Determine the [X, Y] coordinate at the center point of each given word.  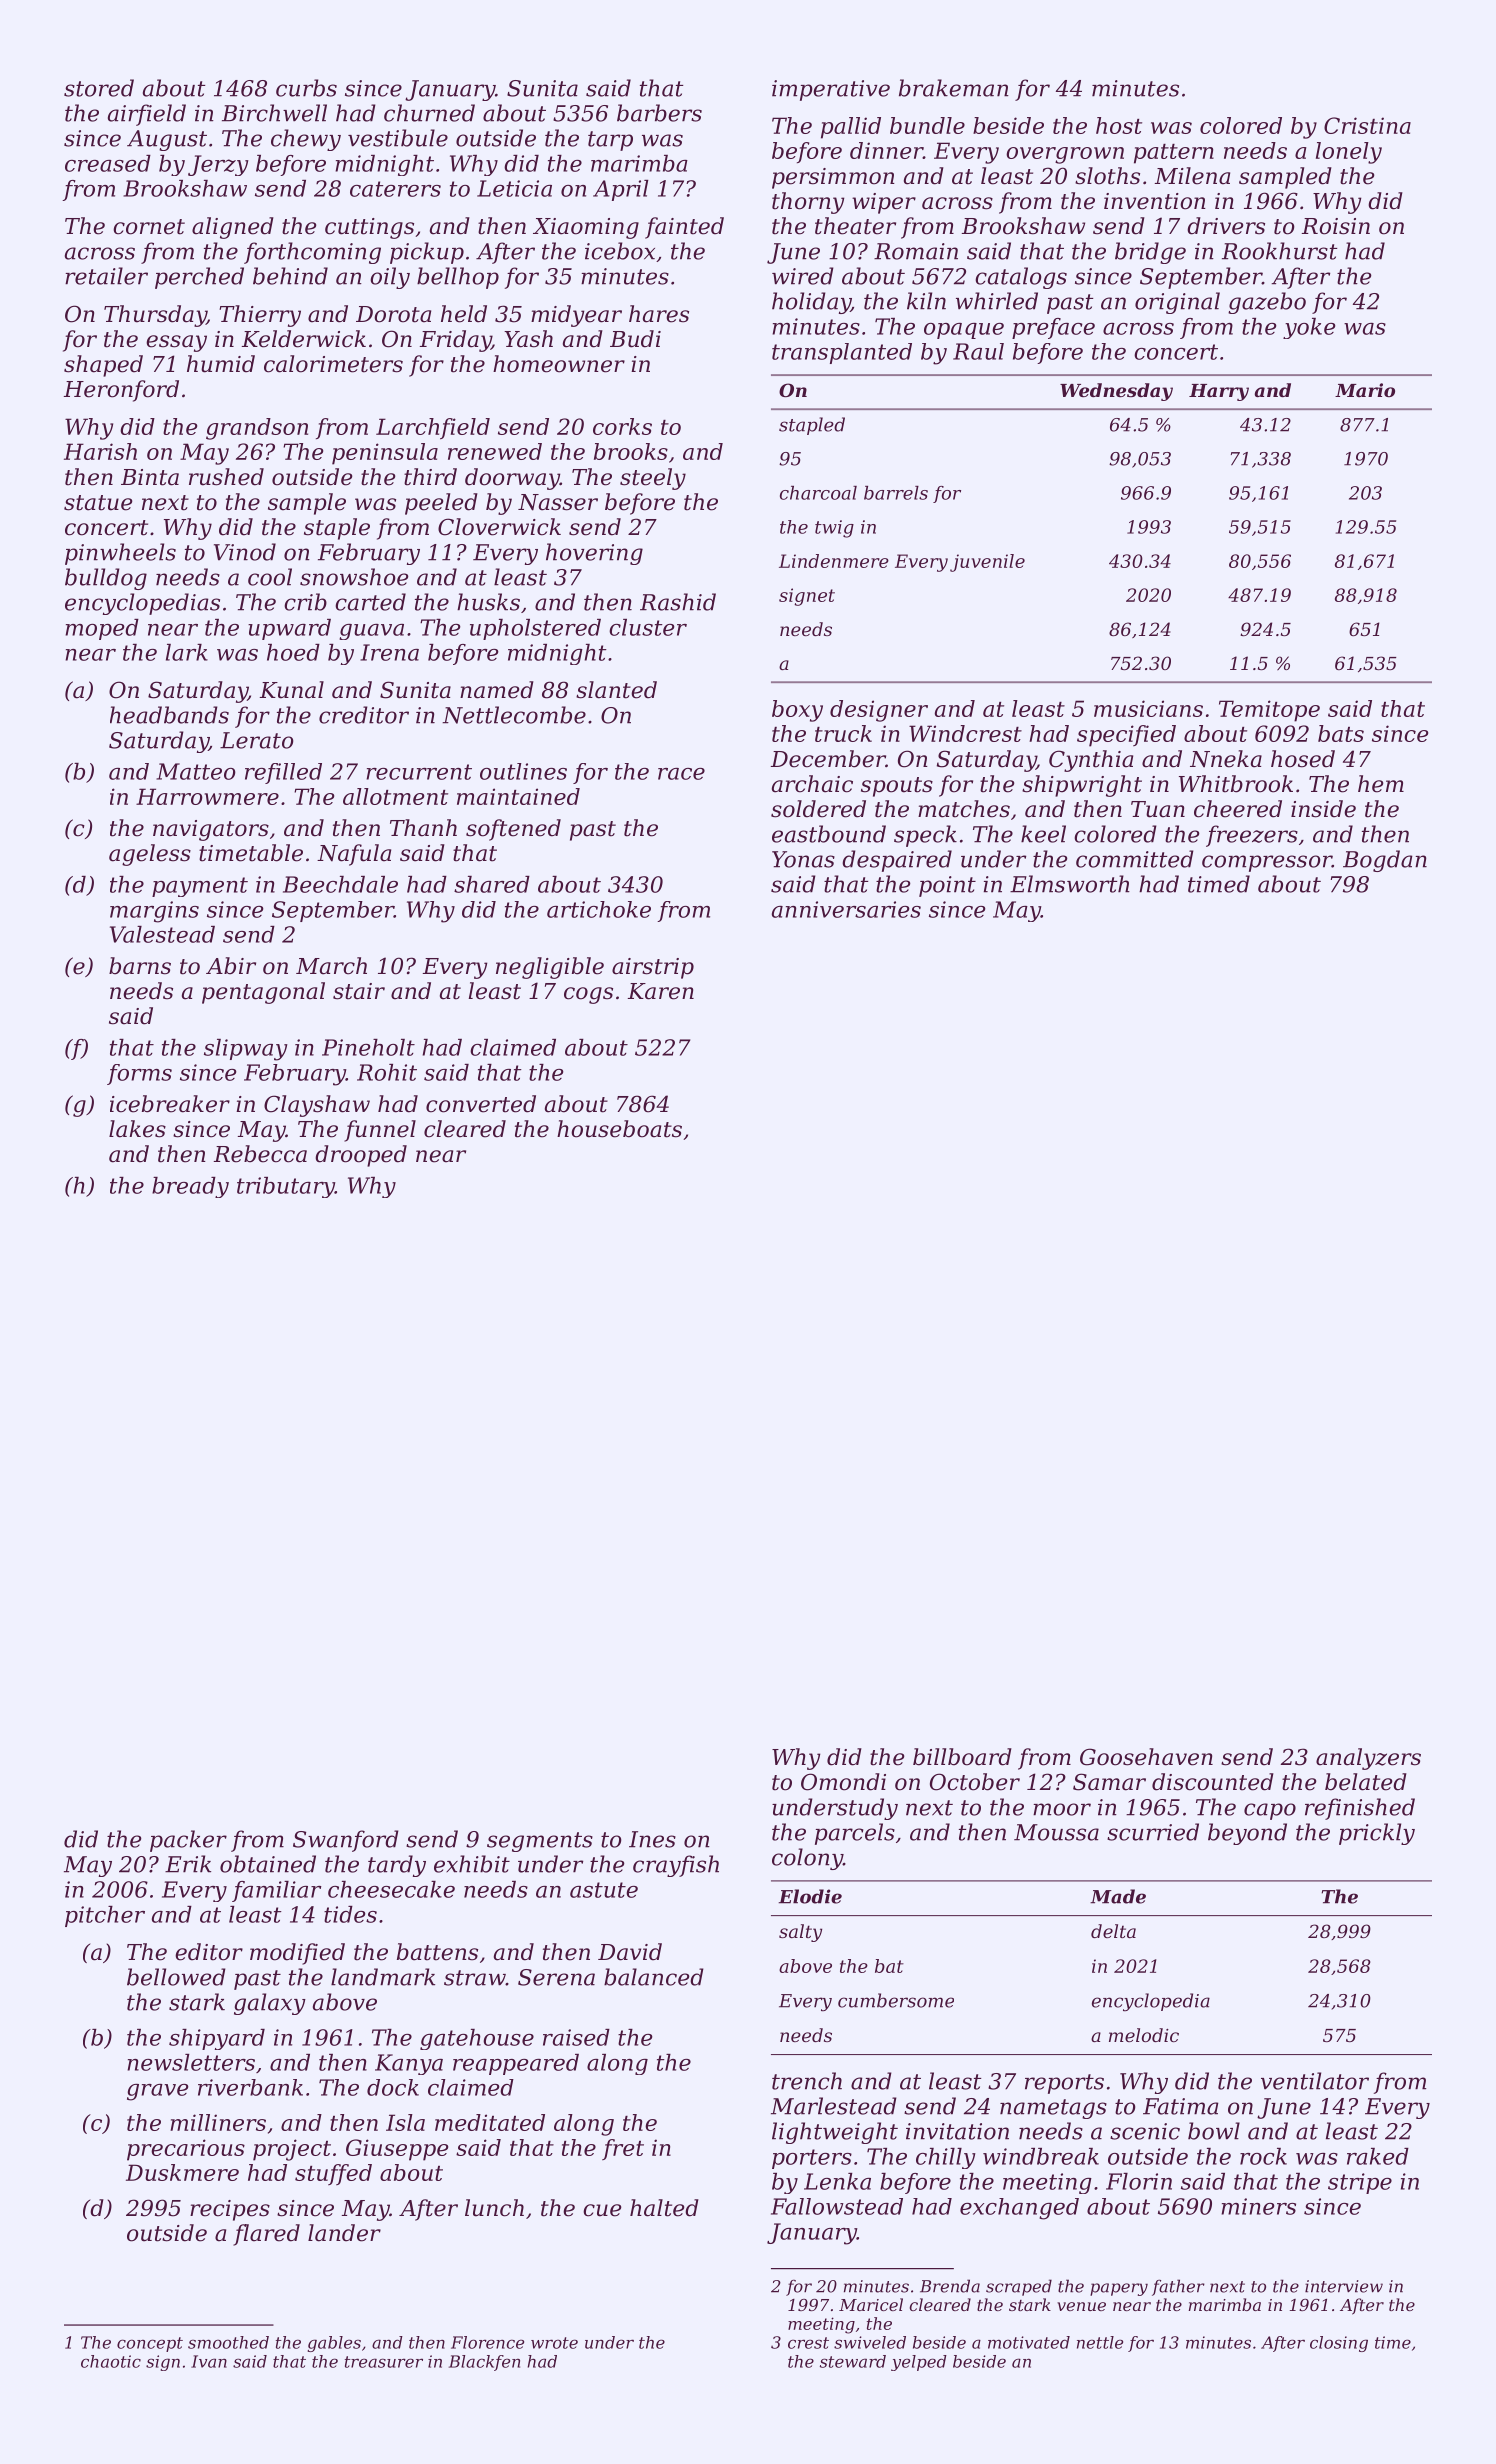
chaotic [111, 2361]
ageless [150, 855]
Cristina [1367, 125]
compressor [1267, 863]
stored [99, 88]
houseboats [619, 1129]
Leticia [514, 188]
